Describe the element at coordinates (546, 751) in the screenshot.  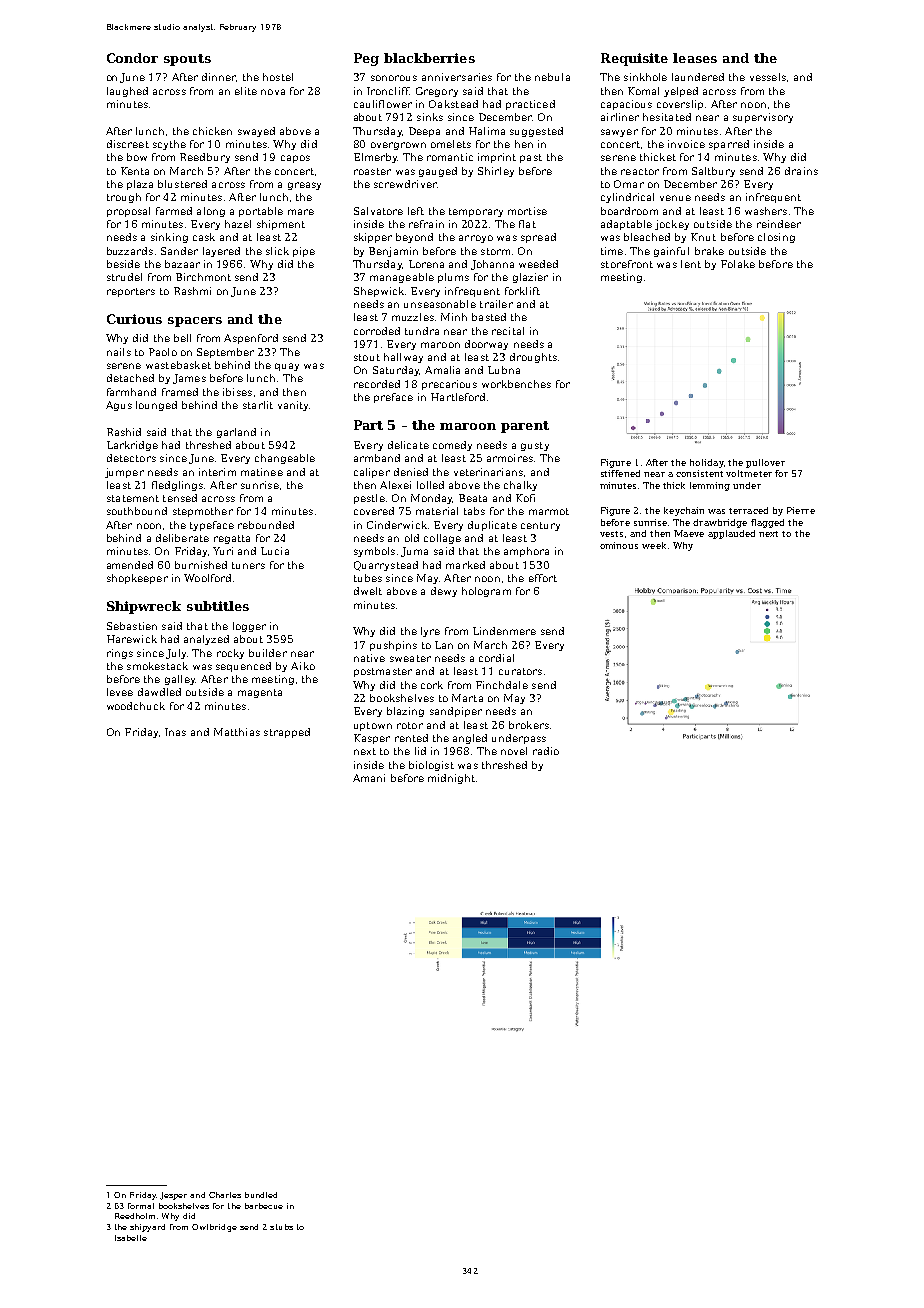
I see `radio` at that location.
